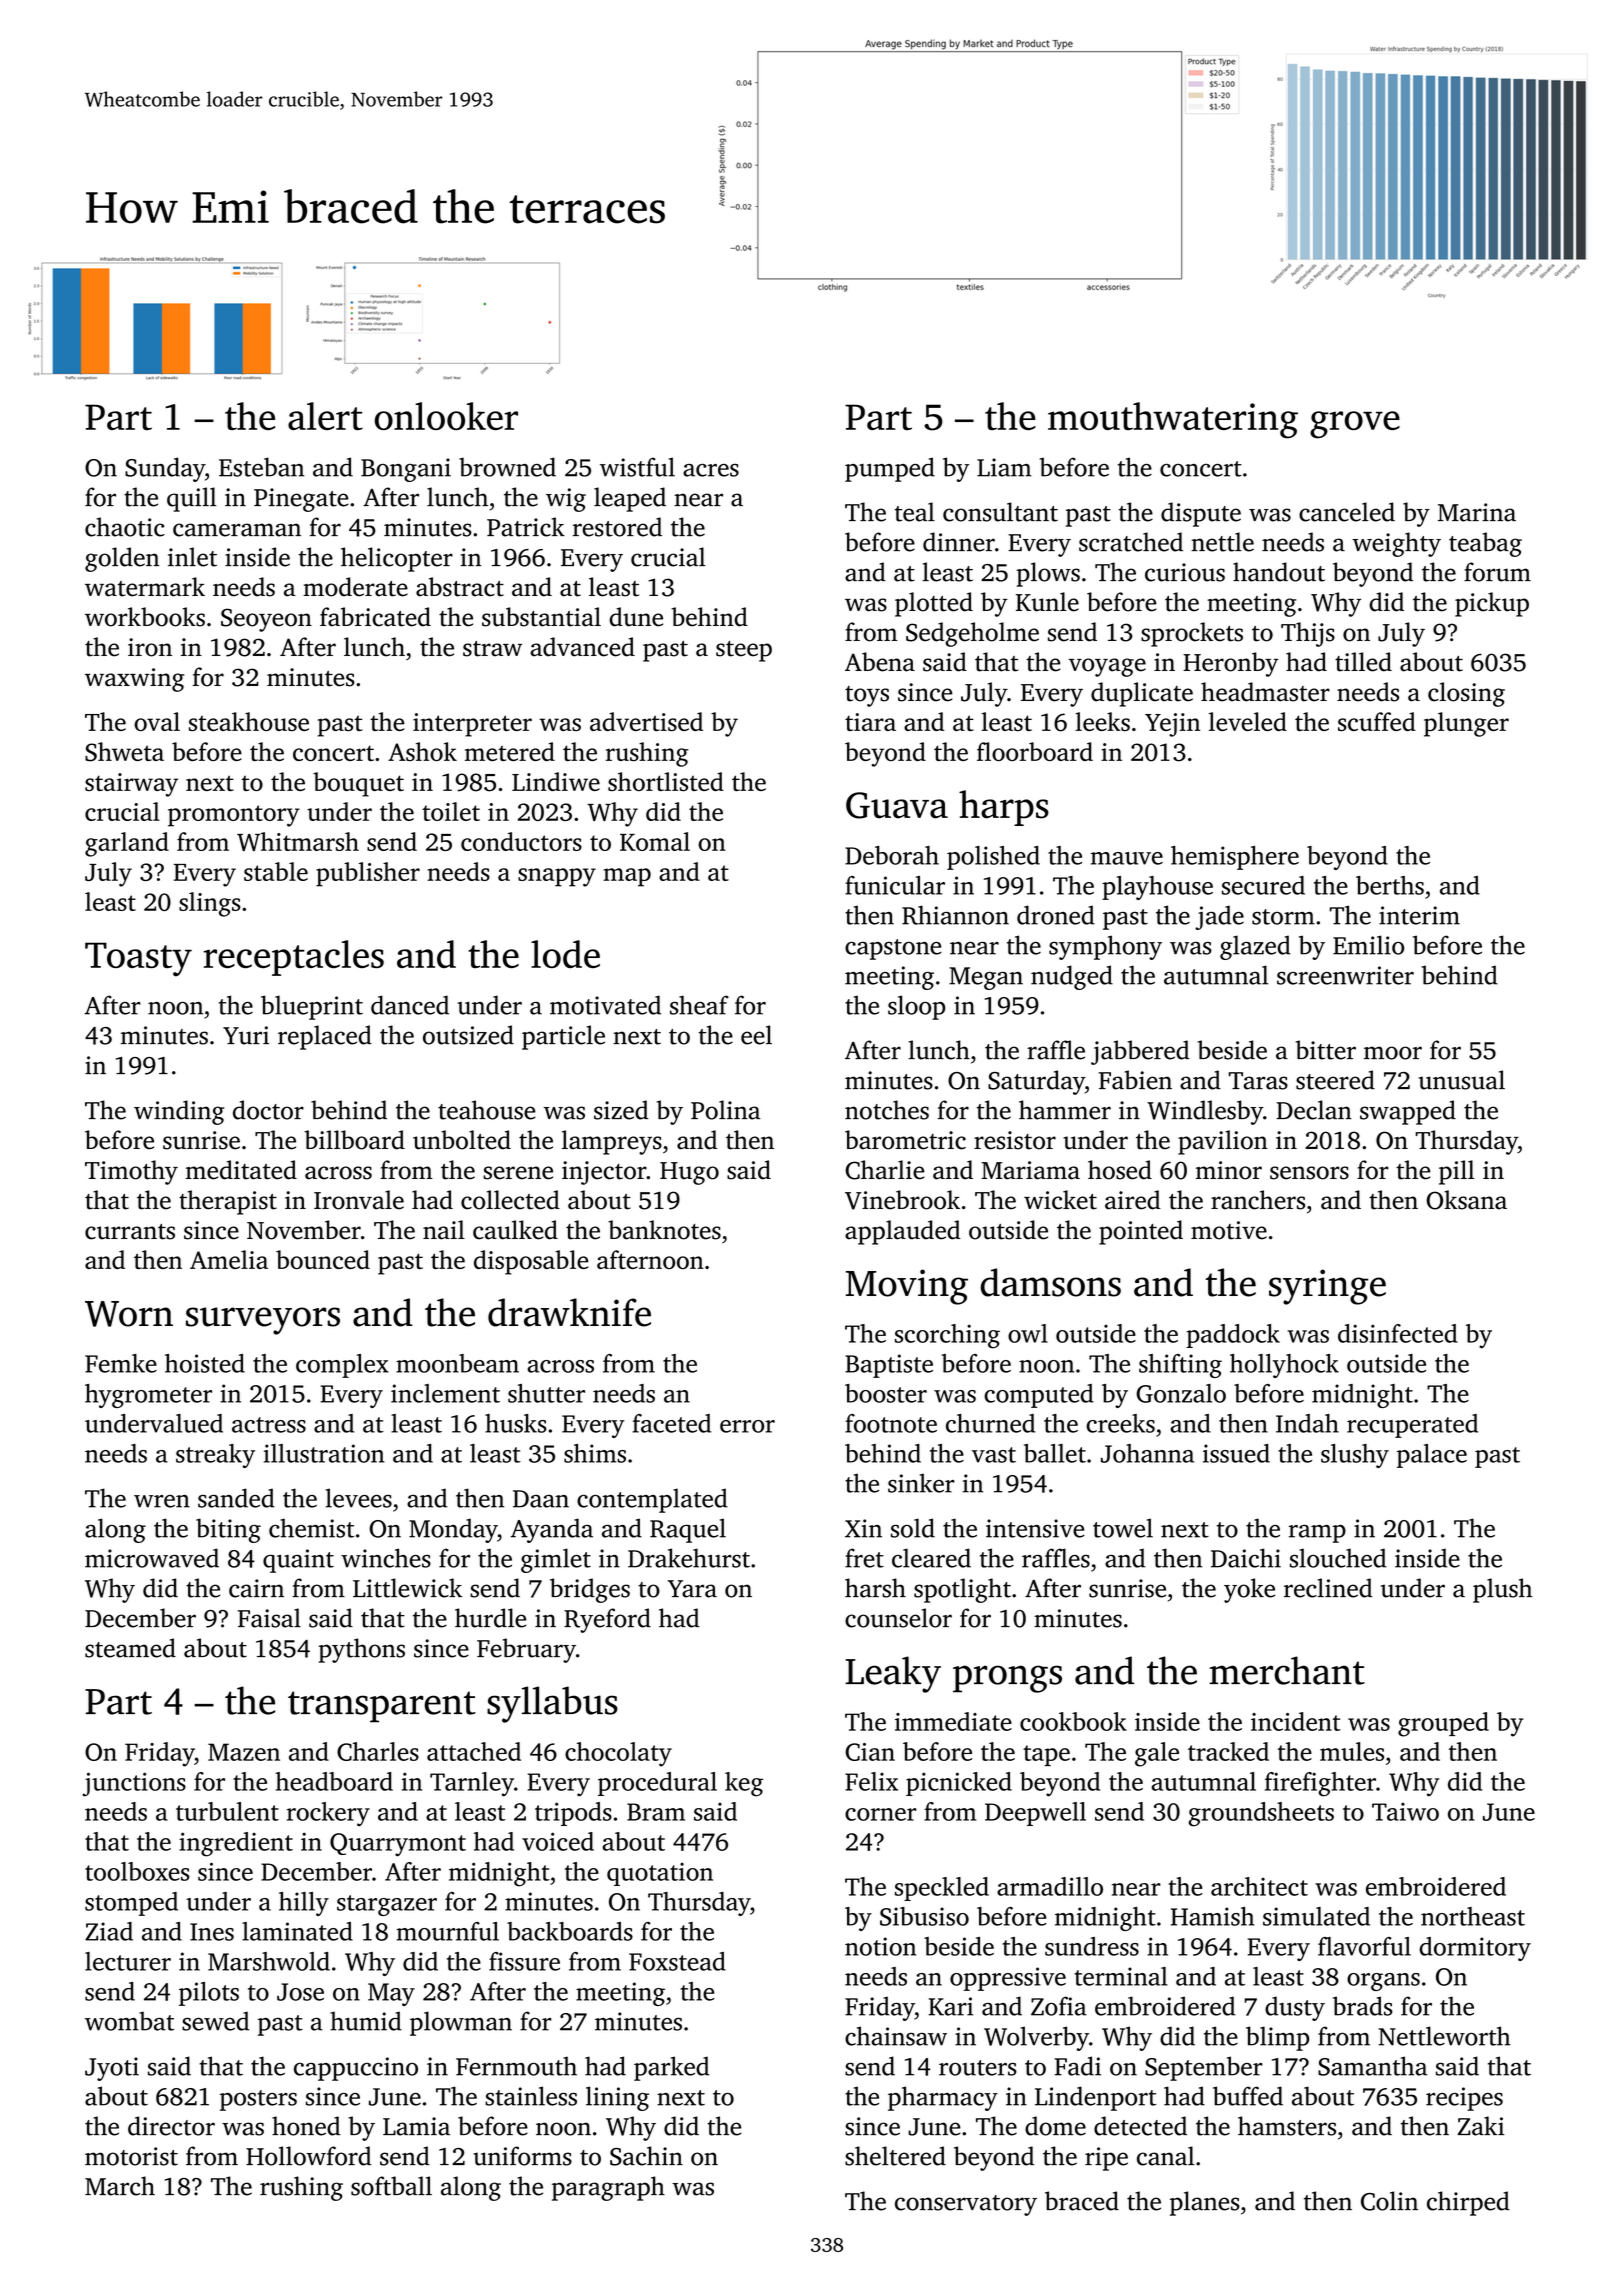  What do you see at coordinates (607, 1620) in the page?
I see `Ryeford` at bounding box center [607, 1620].
